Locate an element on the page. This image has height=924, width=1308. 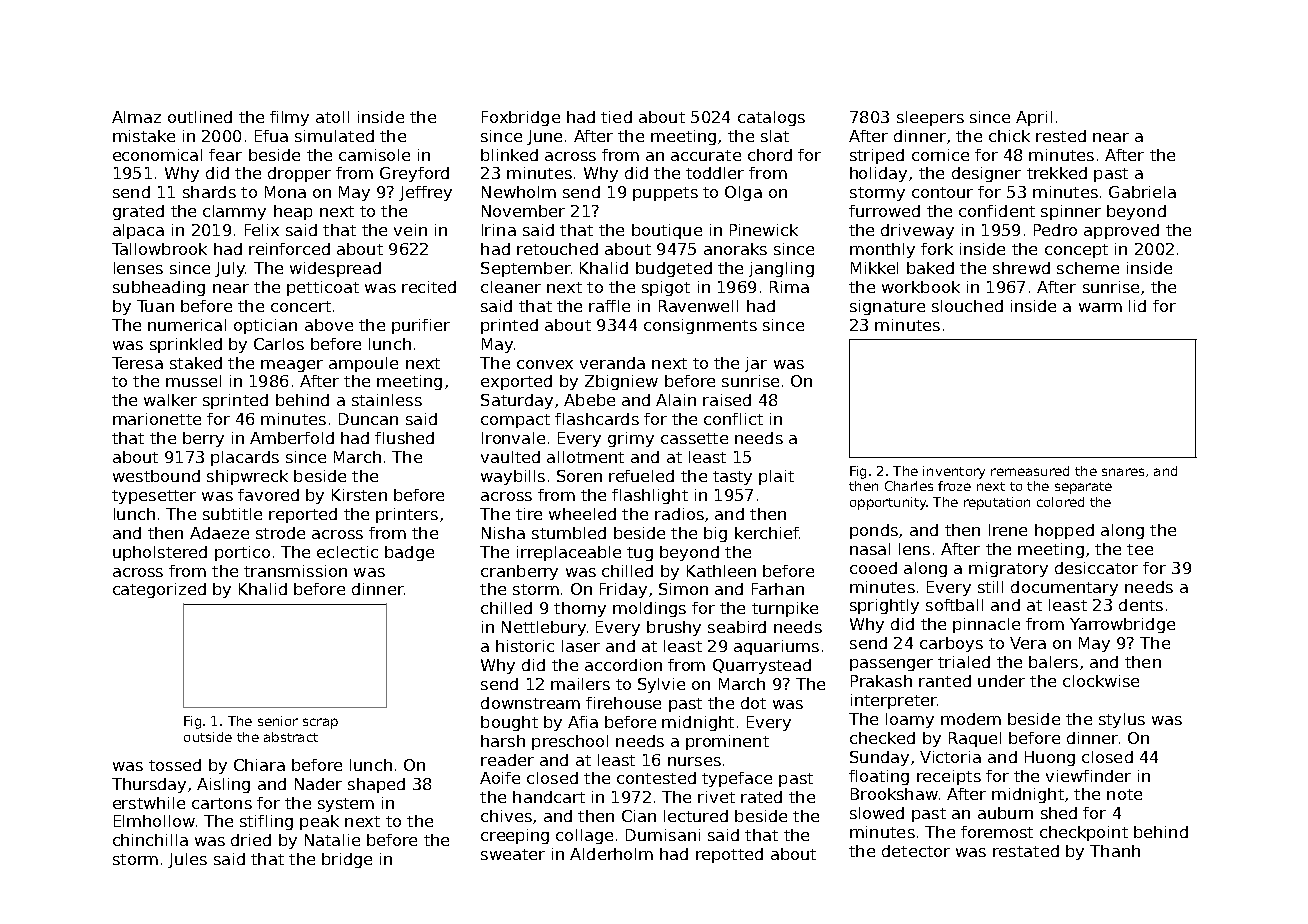
bought is located at coordinates (509, 723).
